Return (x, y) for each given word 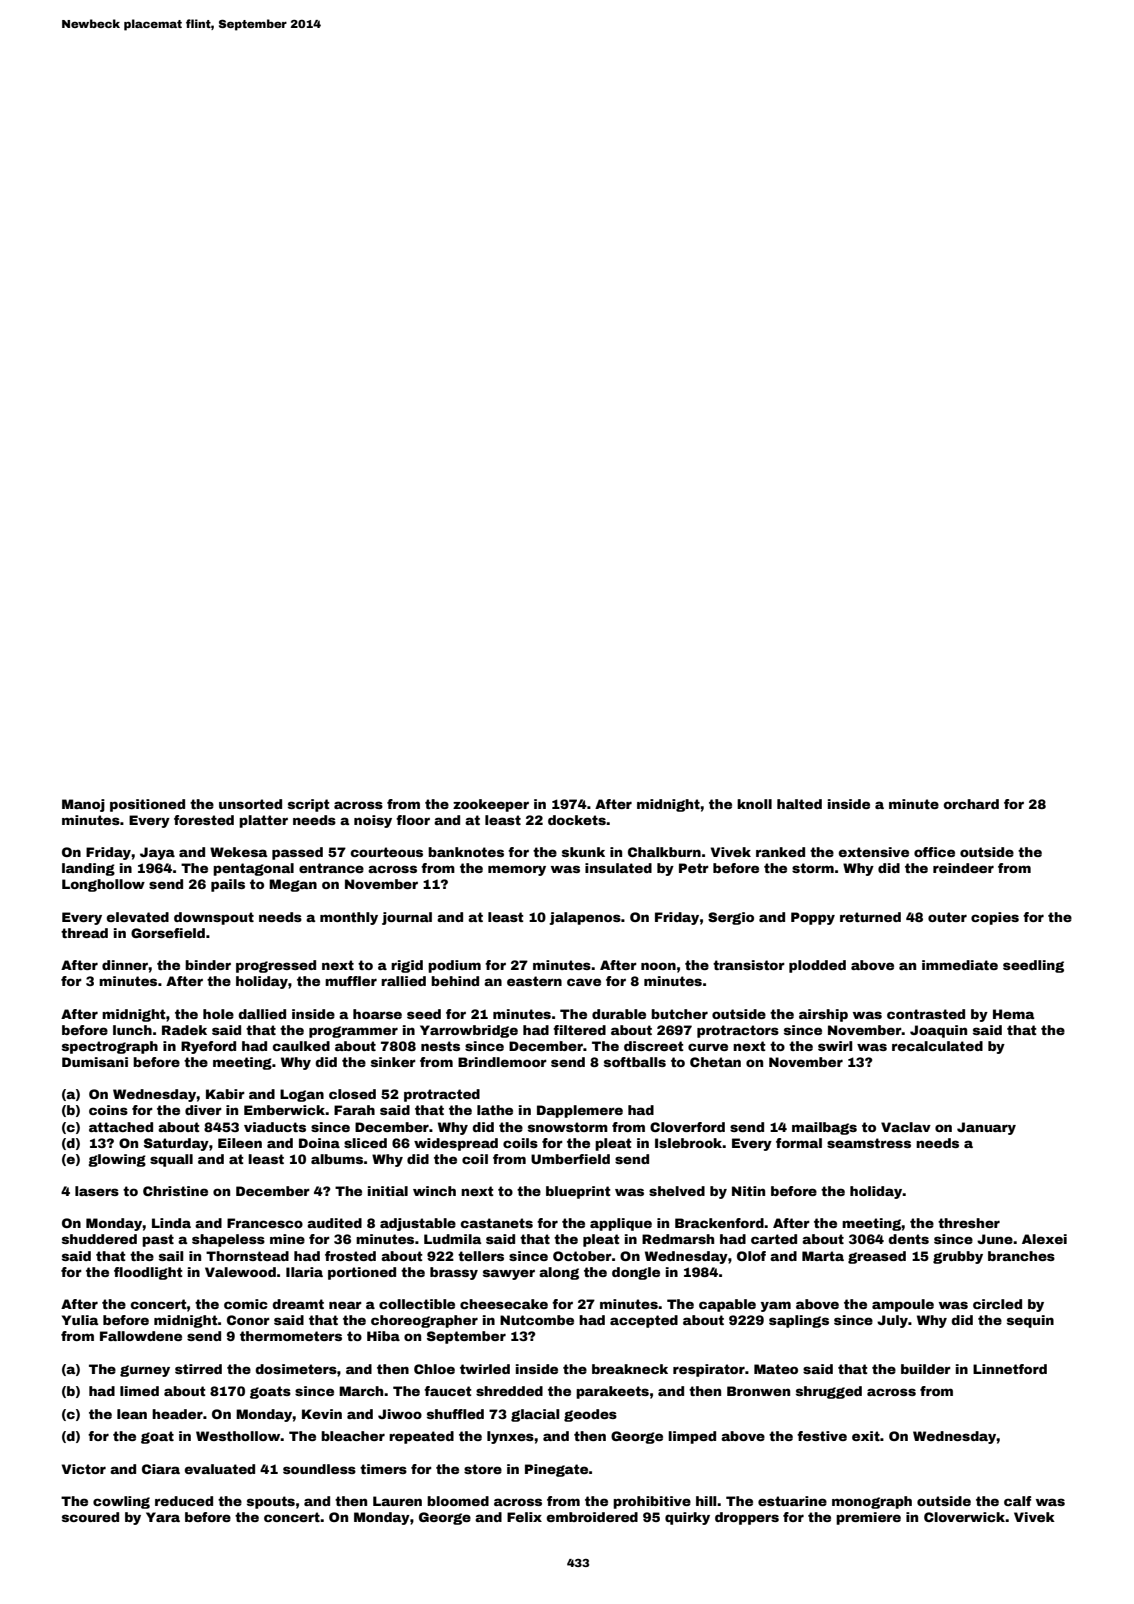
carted (774, 1239)
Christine (175, 1191)
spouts (271, 1502)
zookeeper (491, 805)
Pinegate (556, 1470)
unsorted (250, 804)
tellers (481, 1256)
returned (870, 917)
